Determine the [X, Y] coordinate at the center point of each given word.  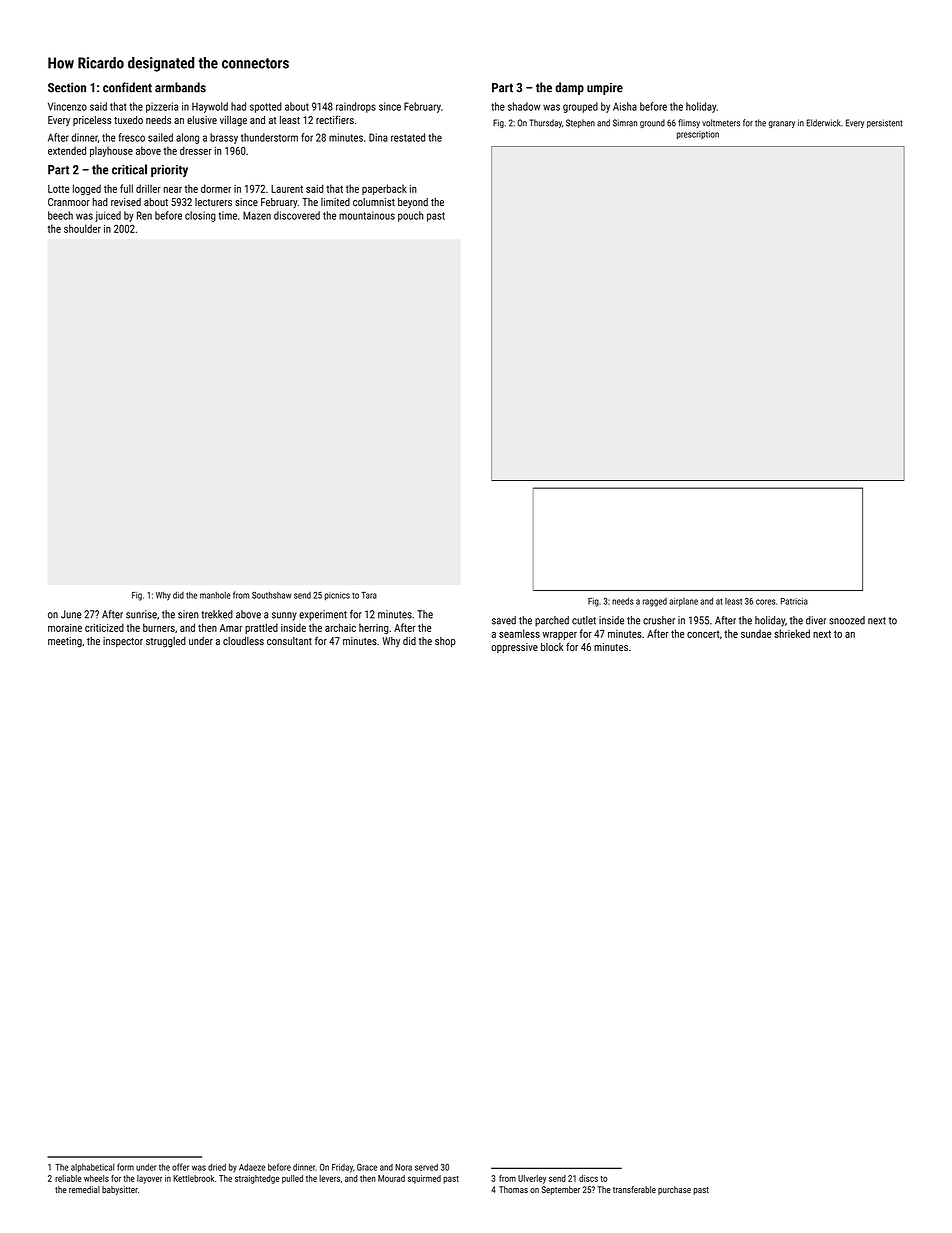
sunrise [141, 614]
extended [67, 150]
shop [445, 642]
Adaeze [252, 1167]
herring [374, 628]
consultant [289, 641]
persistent [884, 123]
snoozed [847, 620]
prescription [698, 135]
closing [200, 216]
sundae [756, 633]
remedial [84, 1189]
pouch [410, 216]
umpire [605, 88]
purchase [674, 1190]
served [426, 1167]
